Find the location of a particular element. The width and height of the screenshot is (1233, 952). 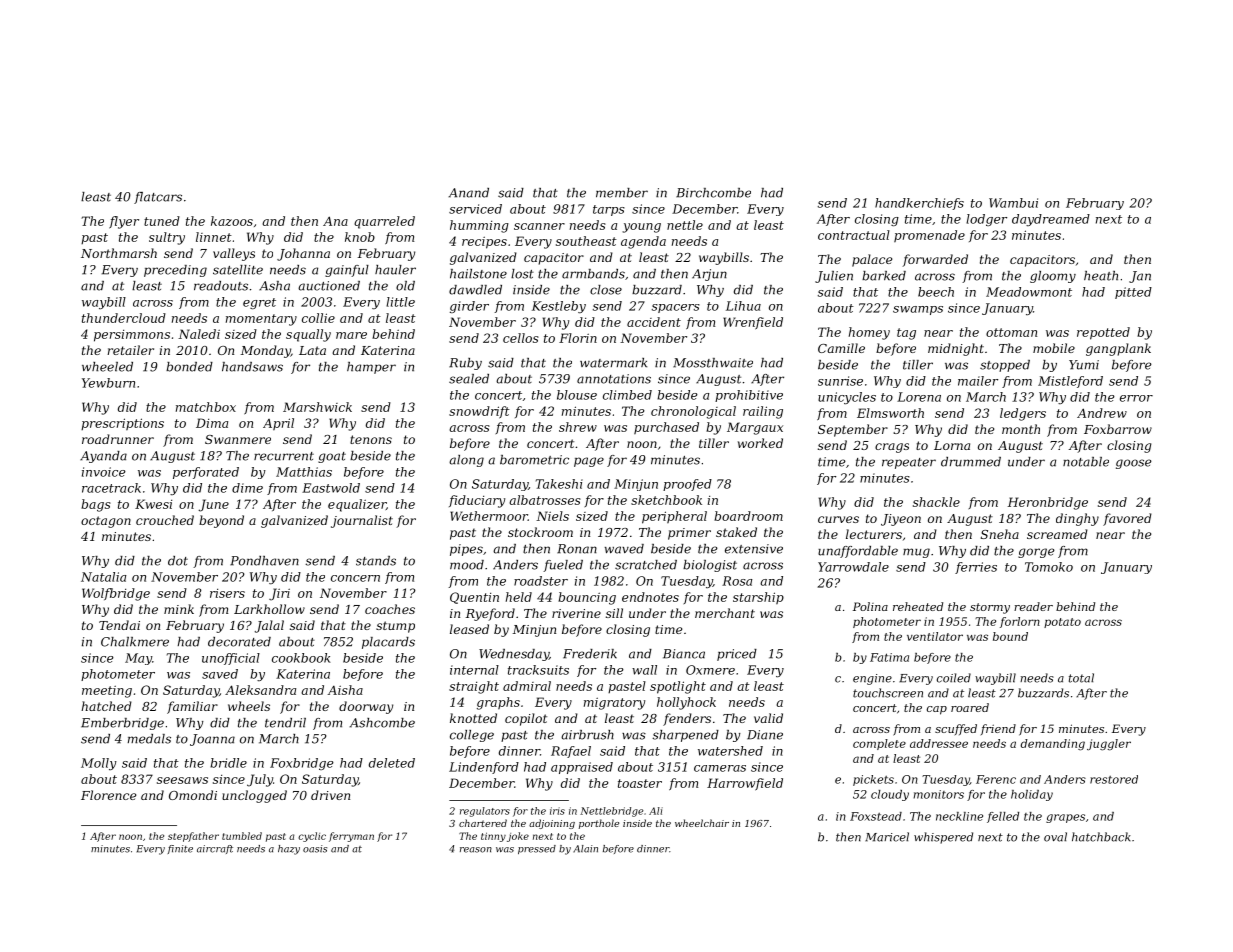

forwarded is located at coordinates (935, 260).
